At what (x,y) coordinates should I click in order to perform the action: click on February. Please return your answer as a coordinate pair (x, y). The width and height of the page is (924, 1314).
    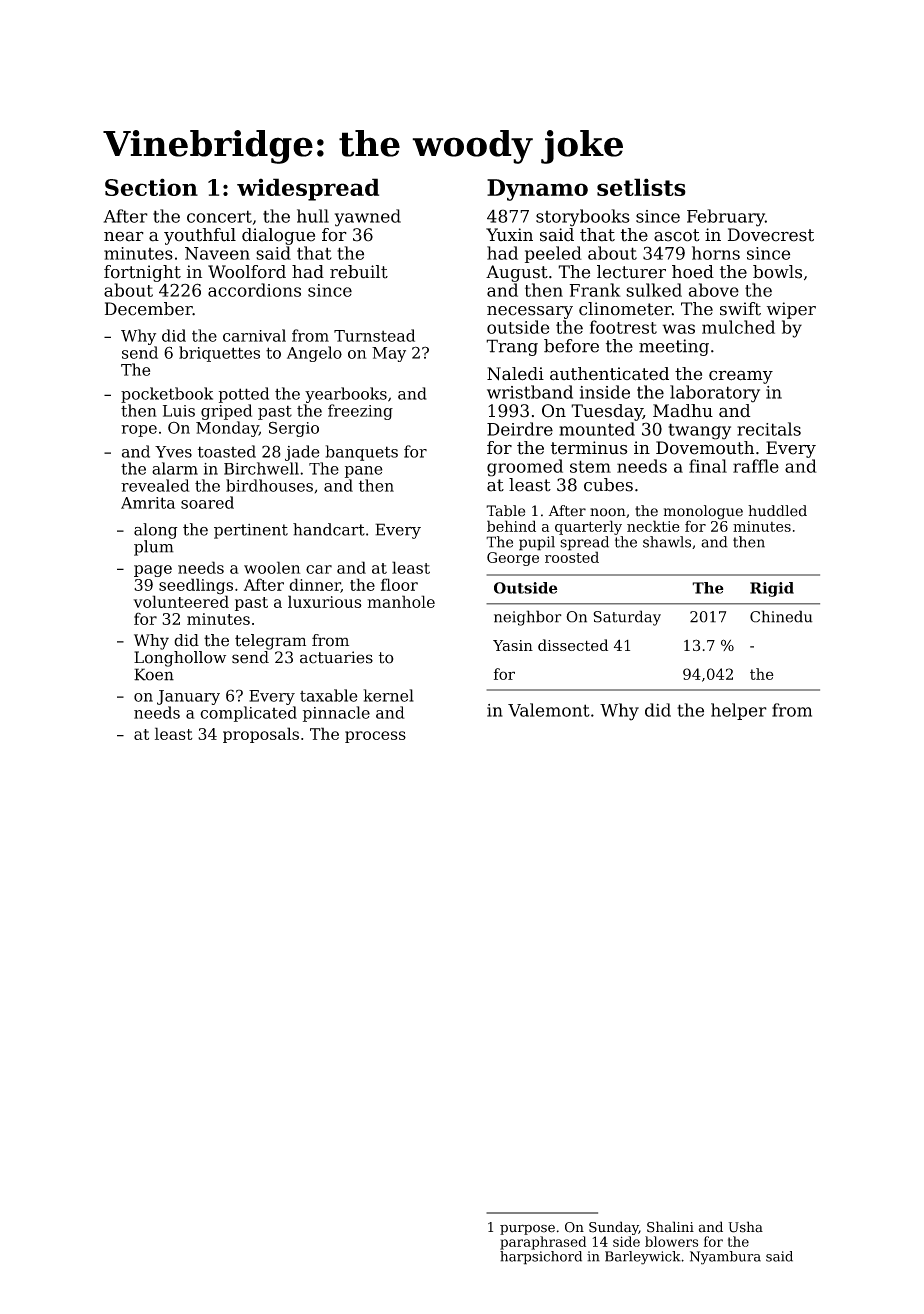
    Looking at the image, I should click on (726, 218).
